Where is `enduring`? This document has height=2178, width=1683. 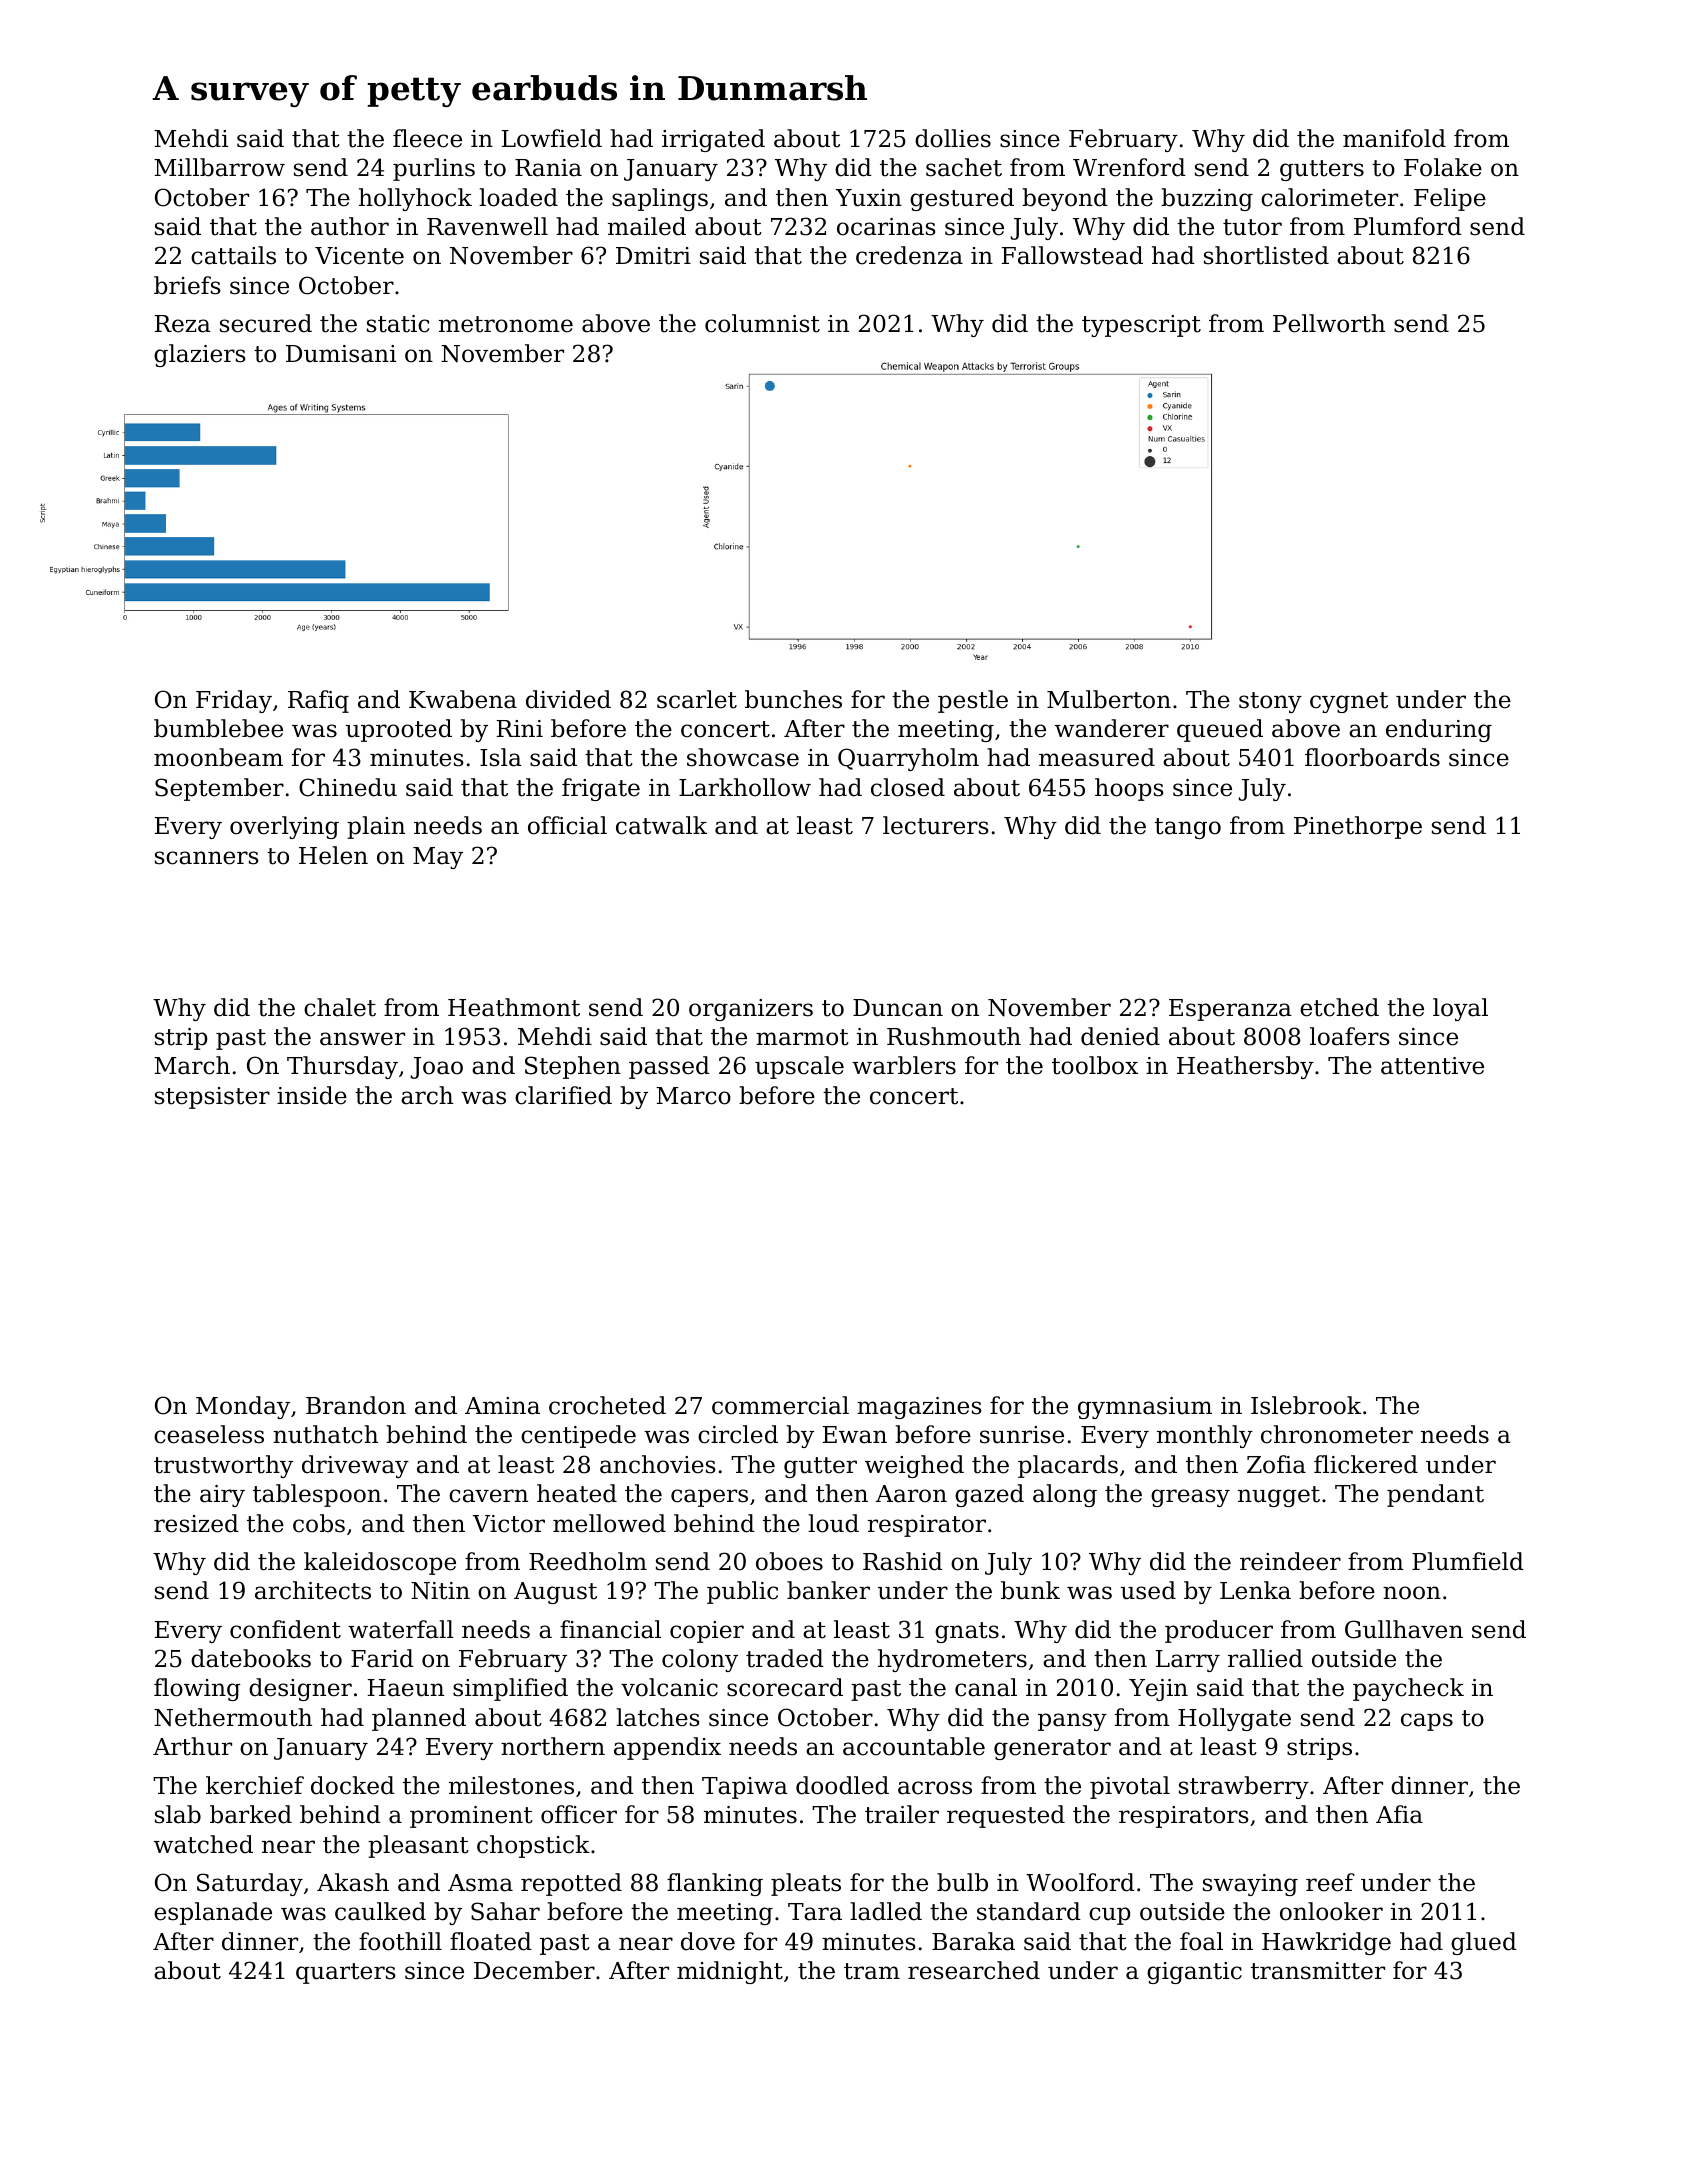
enduring is located at coordinates (1439, 730).
